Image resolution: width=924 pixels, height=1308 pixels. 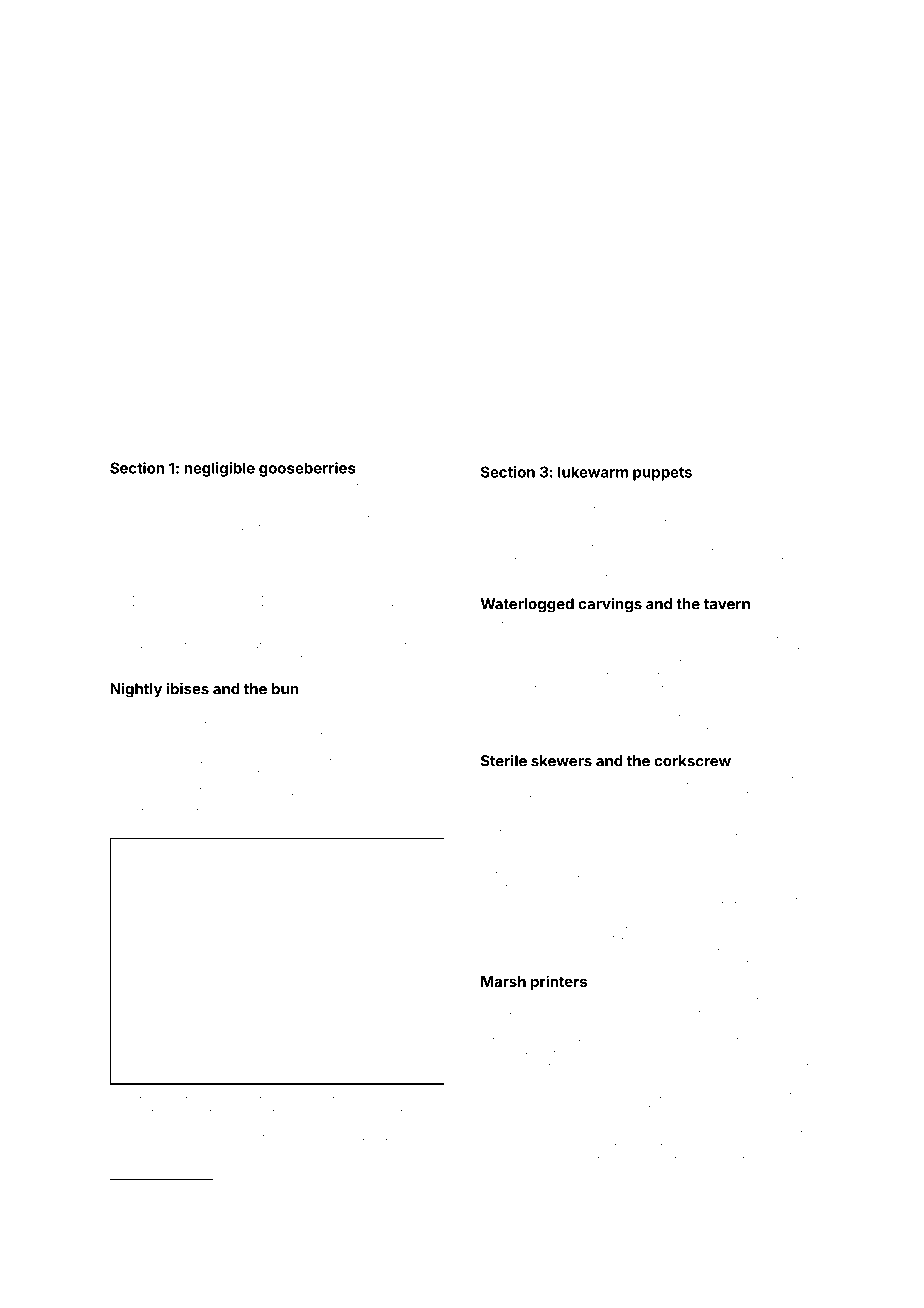 I want to click on condensers, so click(x=777, y=1120).
